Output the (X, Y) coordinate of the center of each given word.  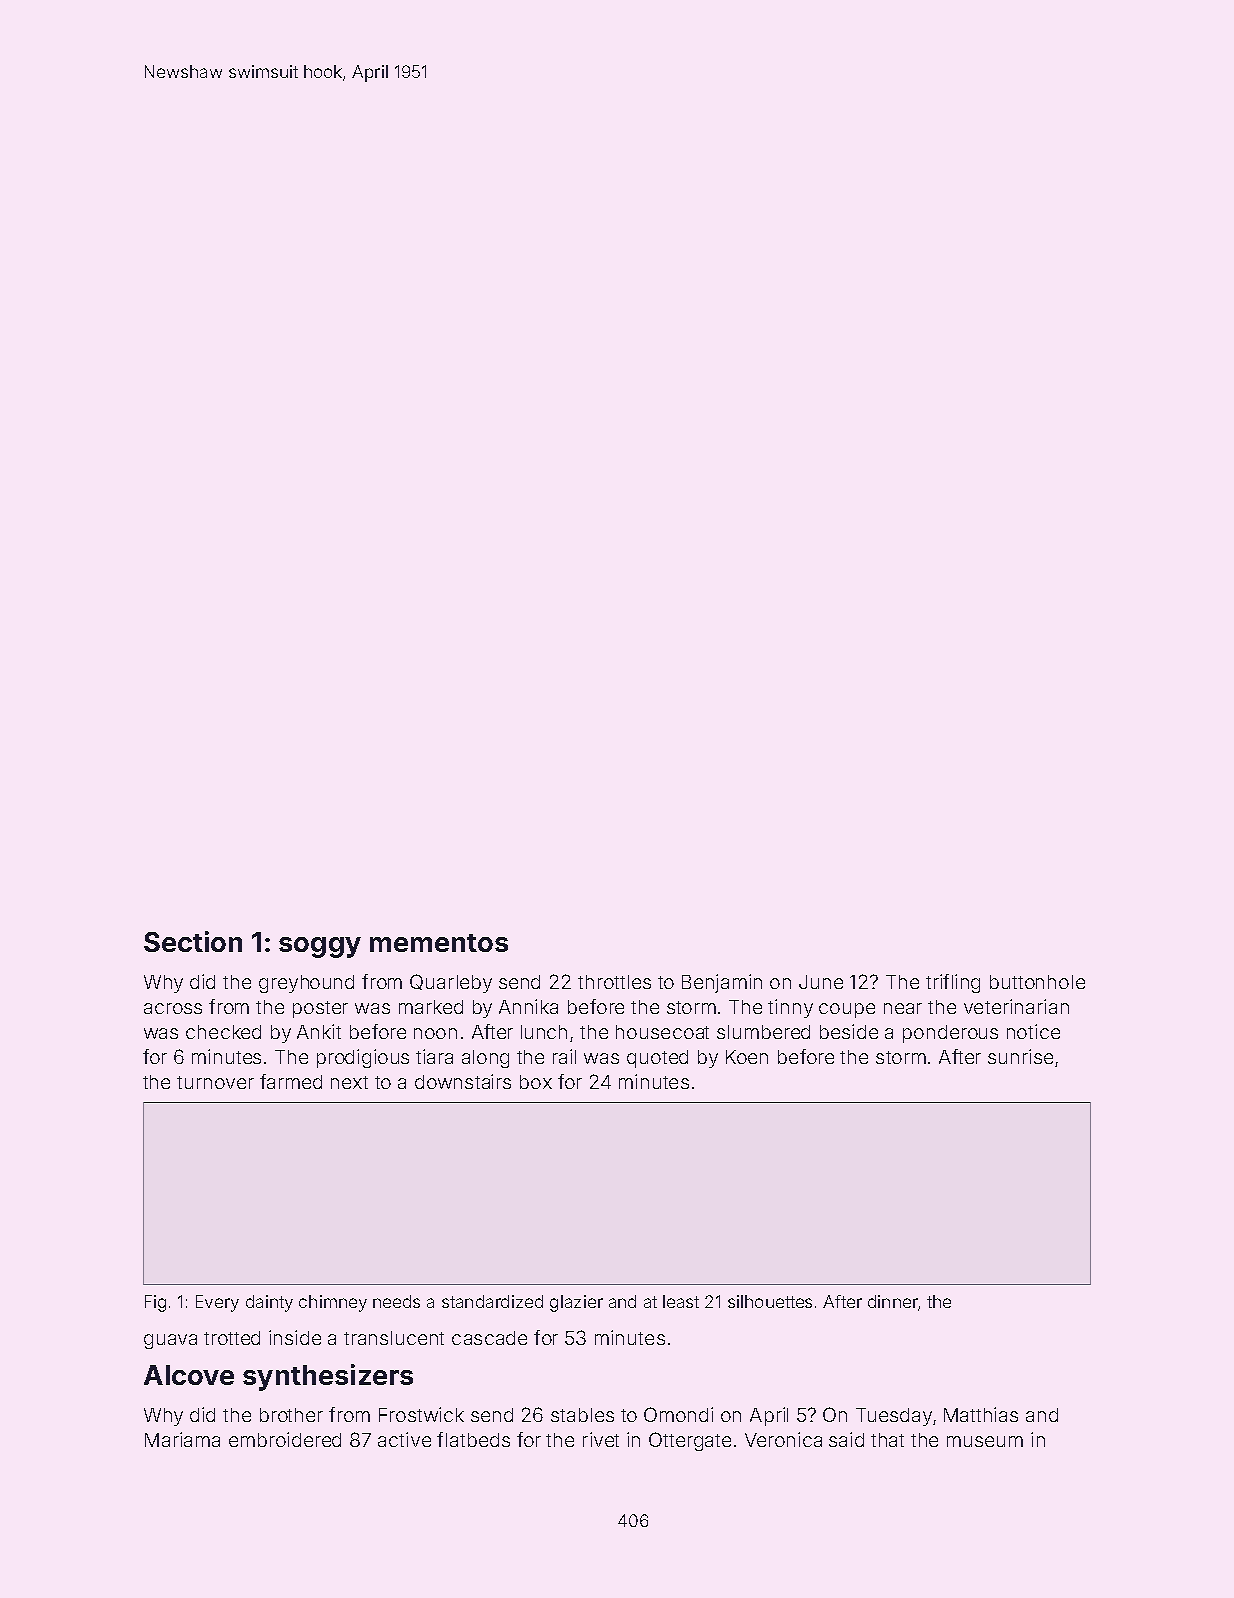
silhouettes (770, 1301)
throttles (614, 982)
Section (193, 941)
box (536, 1082)
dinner (893, 1301)
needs (396, 1301)
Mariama (182, 1439)
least (681, 1301)
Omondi (678, 1414)
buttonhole (1037, 982)
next (349, 1082)
